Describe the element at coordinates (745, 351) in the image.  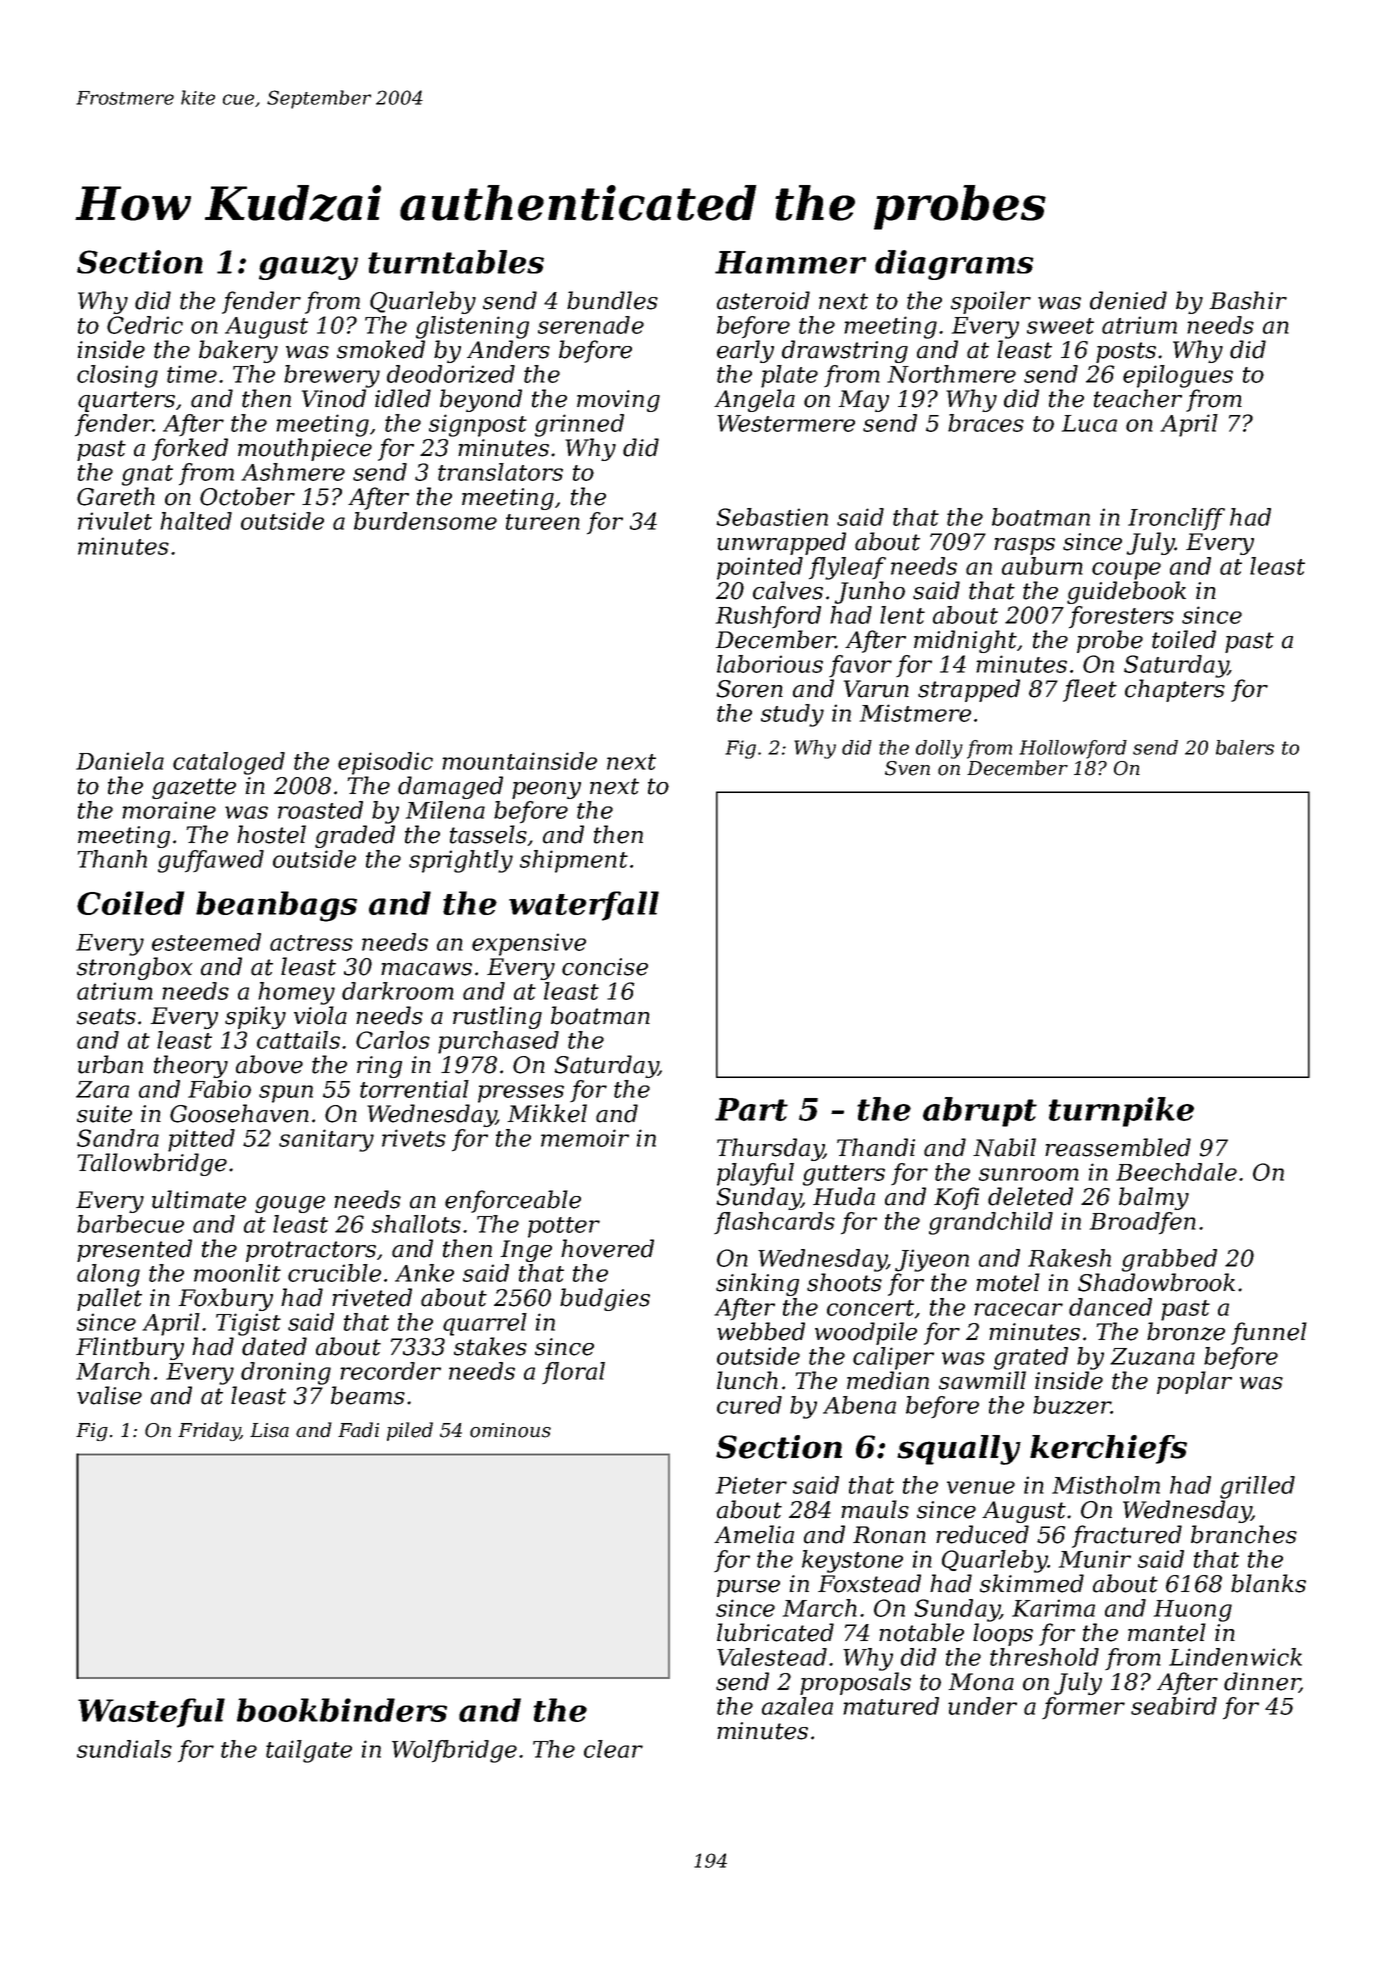
I see `early` at that location.
